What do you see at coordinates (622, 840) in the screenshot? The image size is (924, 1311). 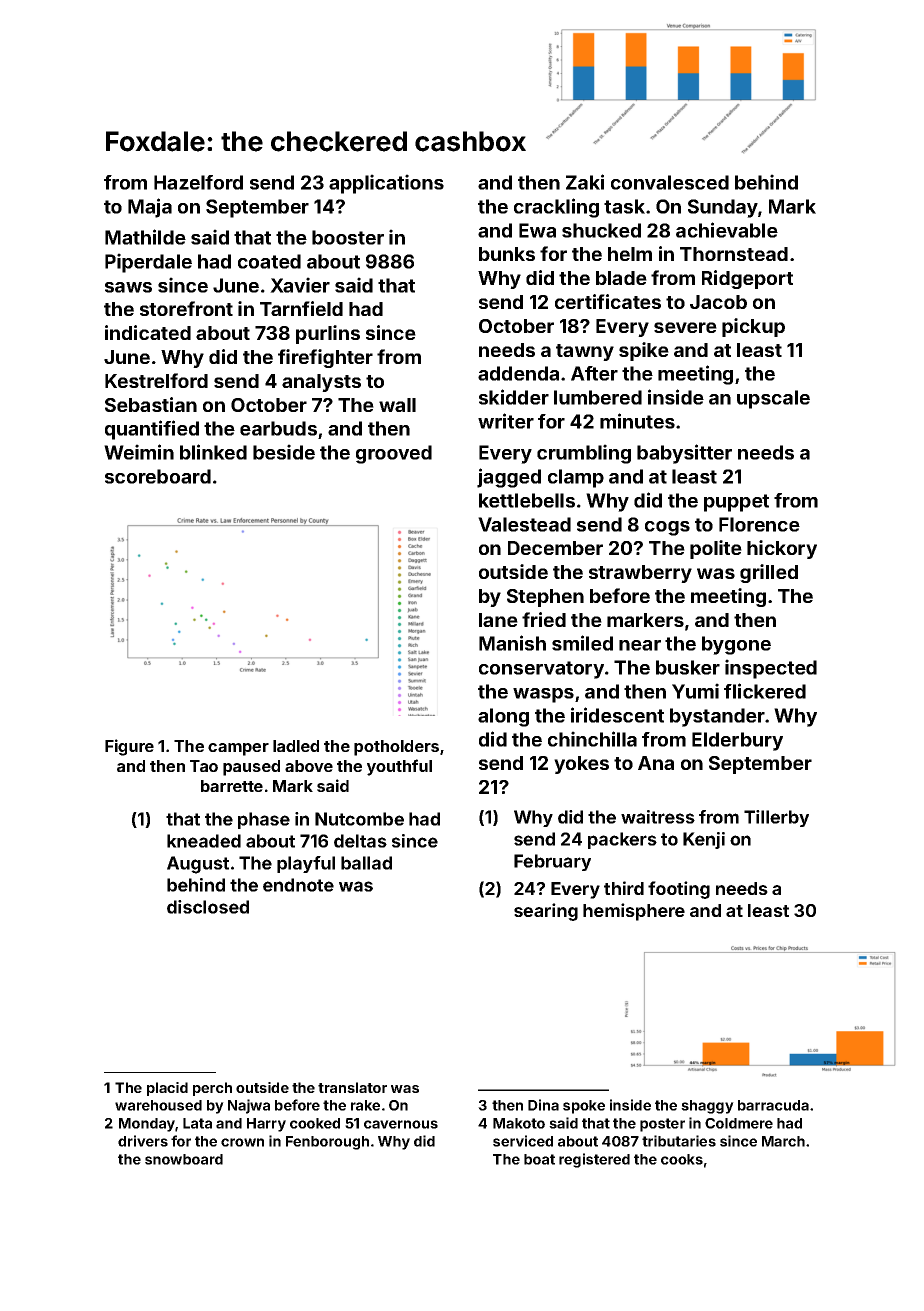 I see `packers` at bounding box center [622, 840].
